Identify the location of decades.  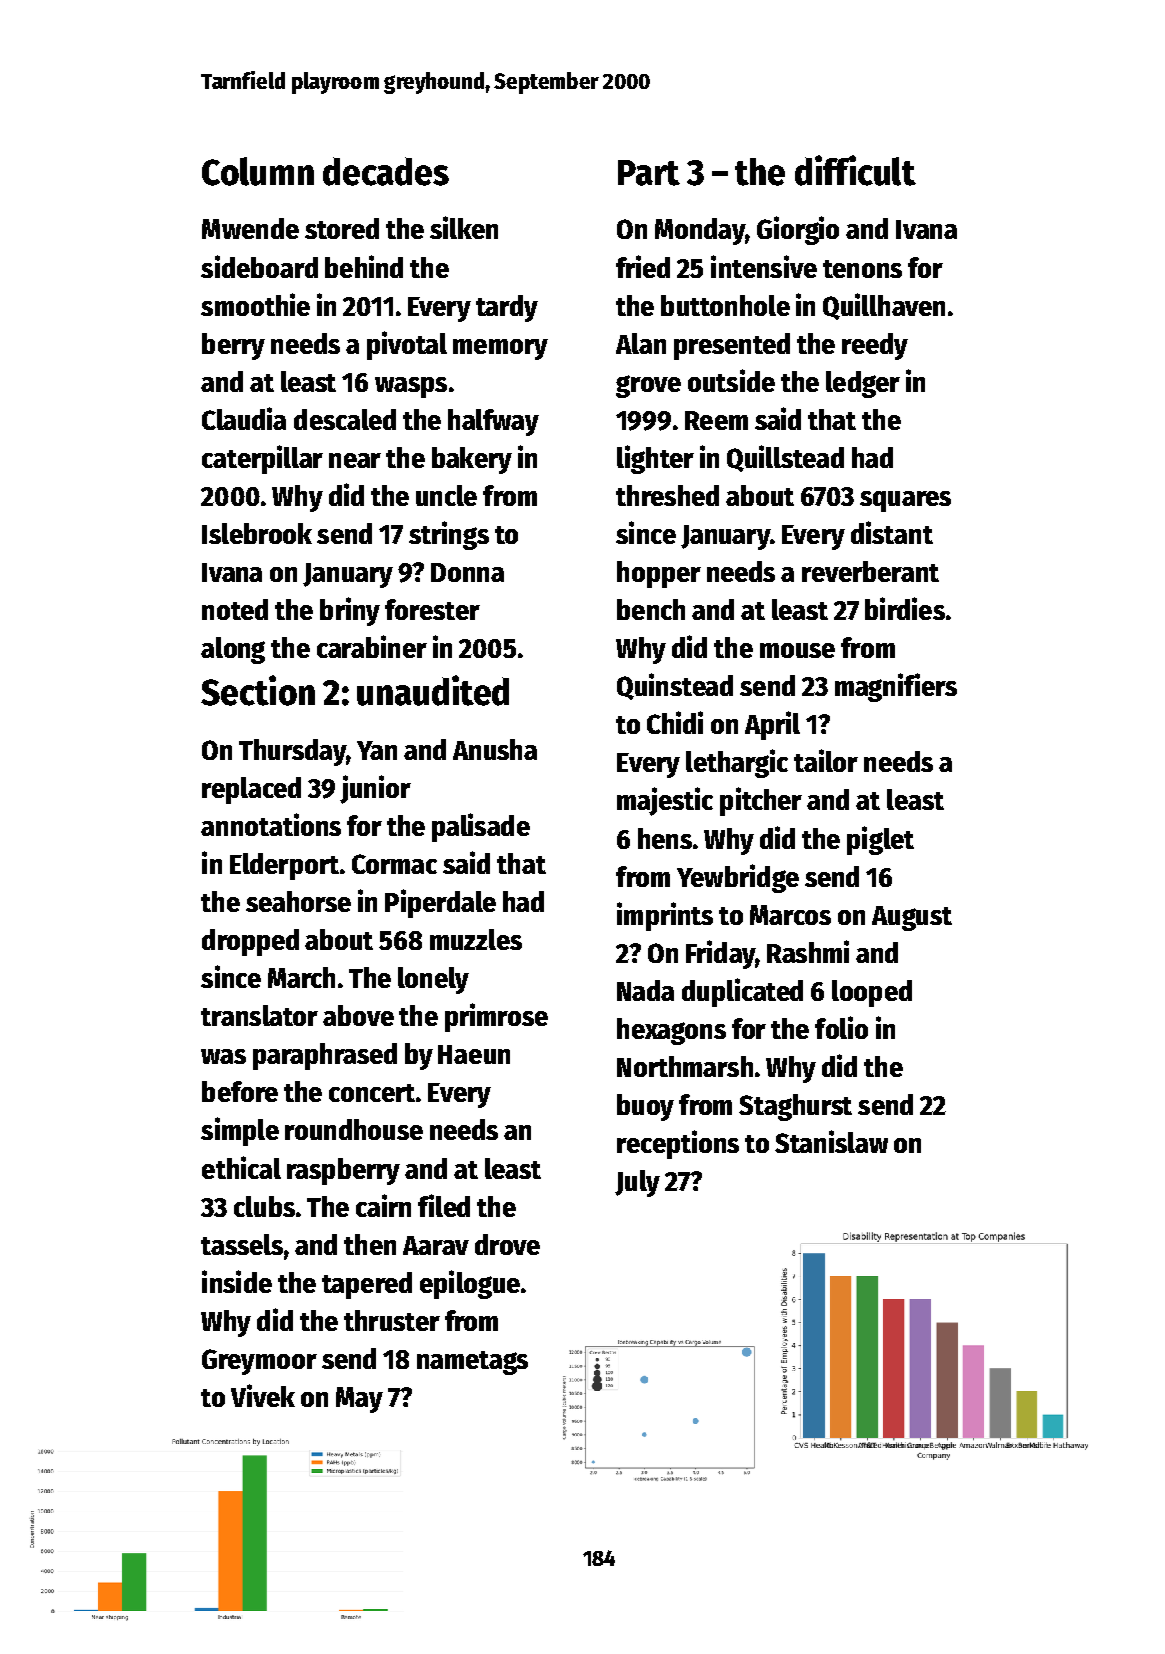
(386, 171).
